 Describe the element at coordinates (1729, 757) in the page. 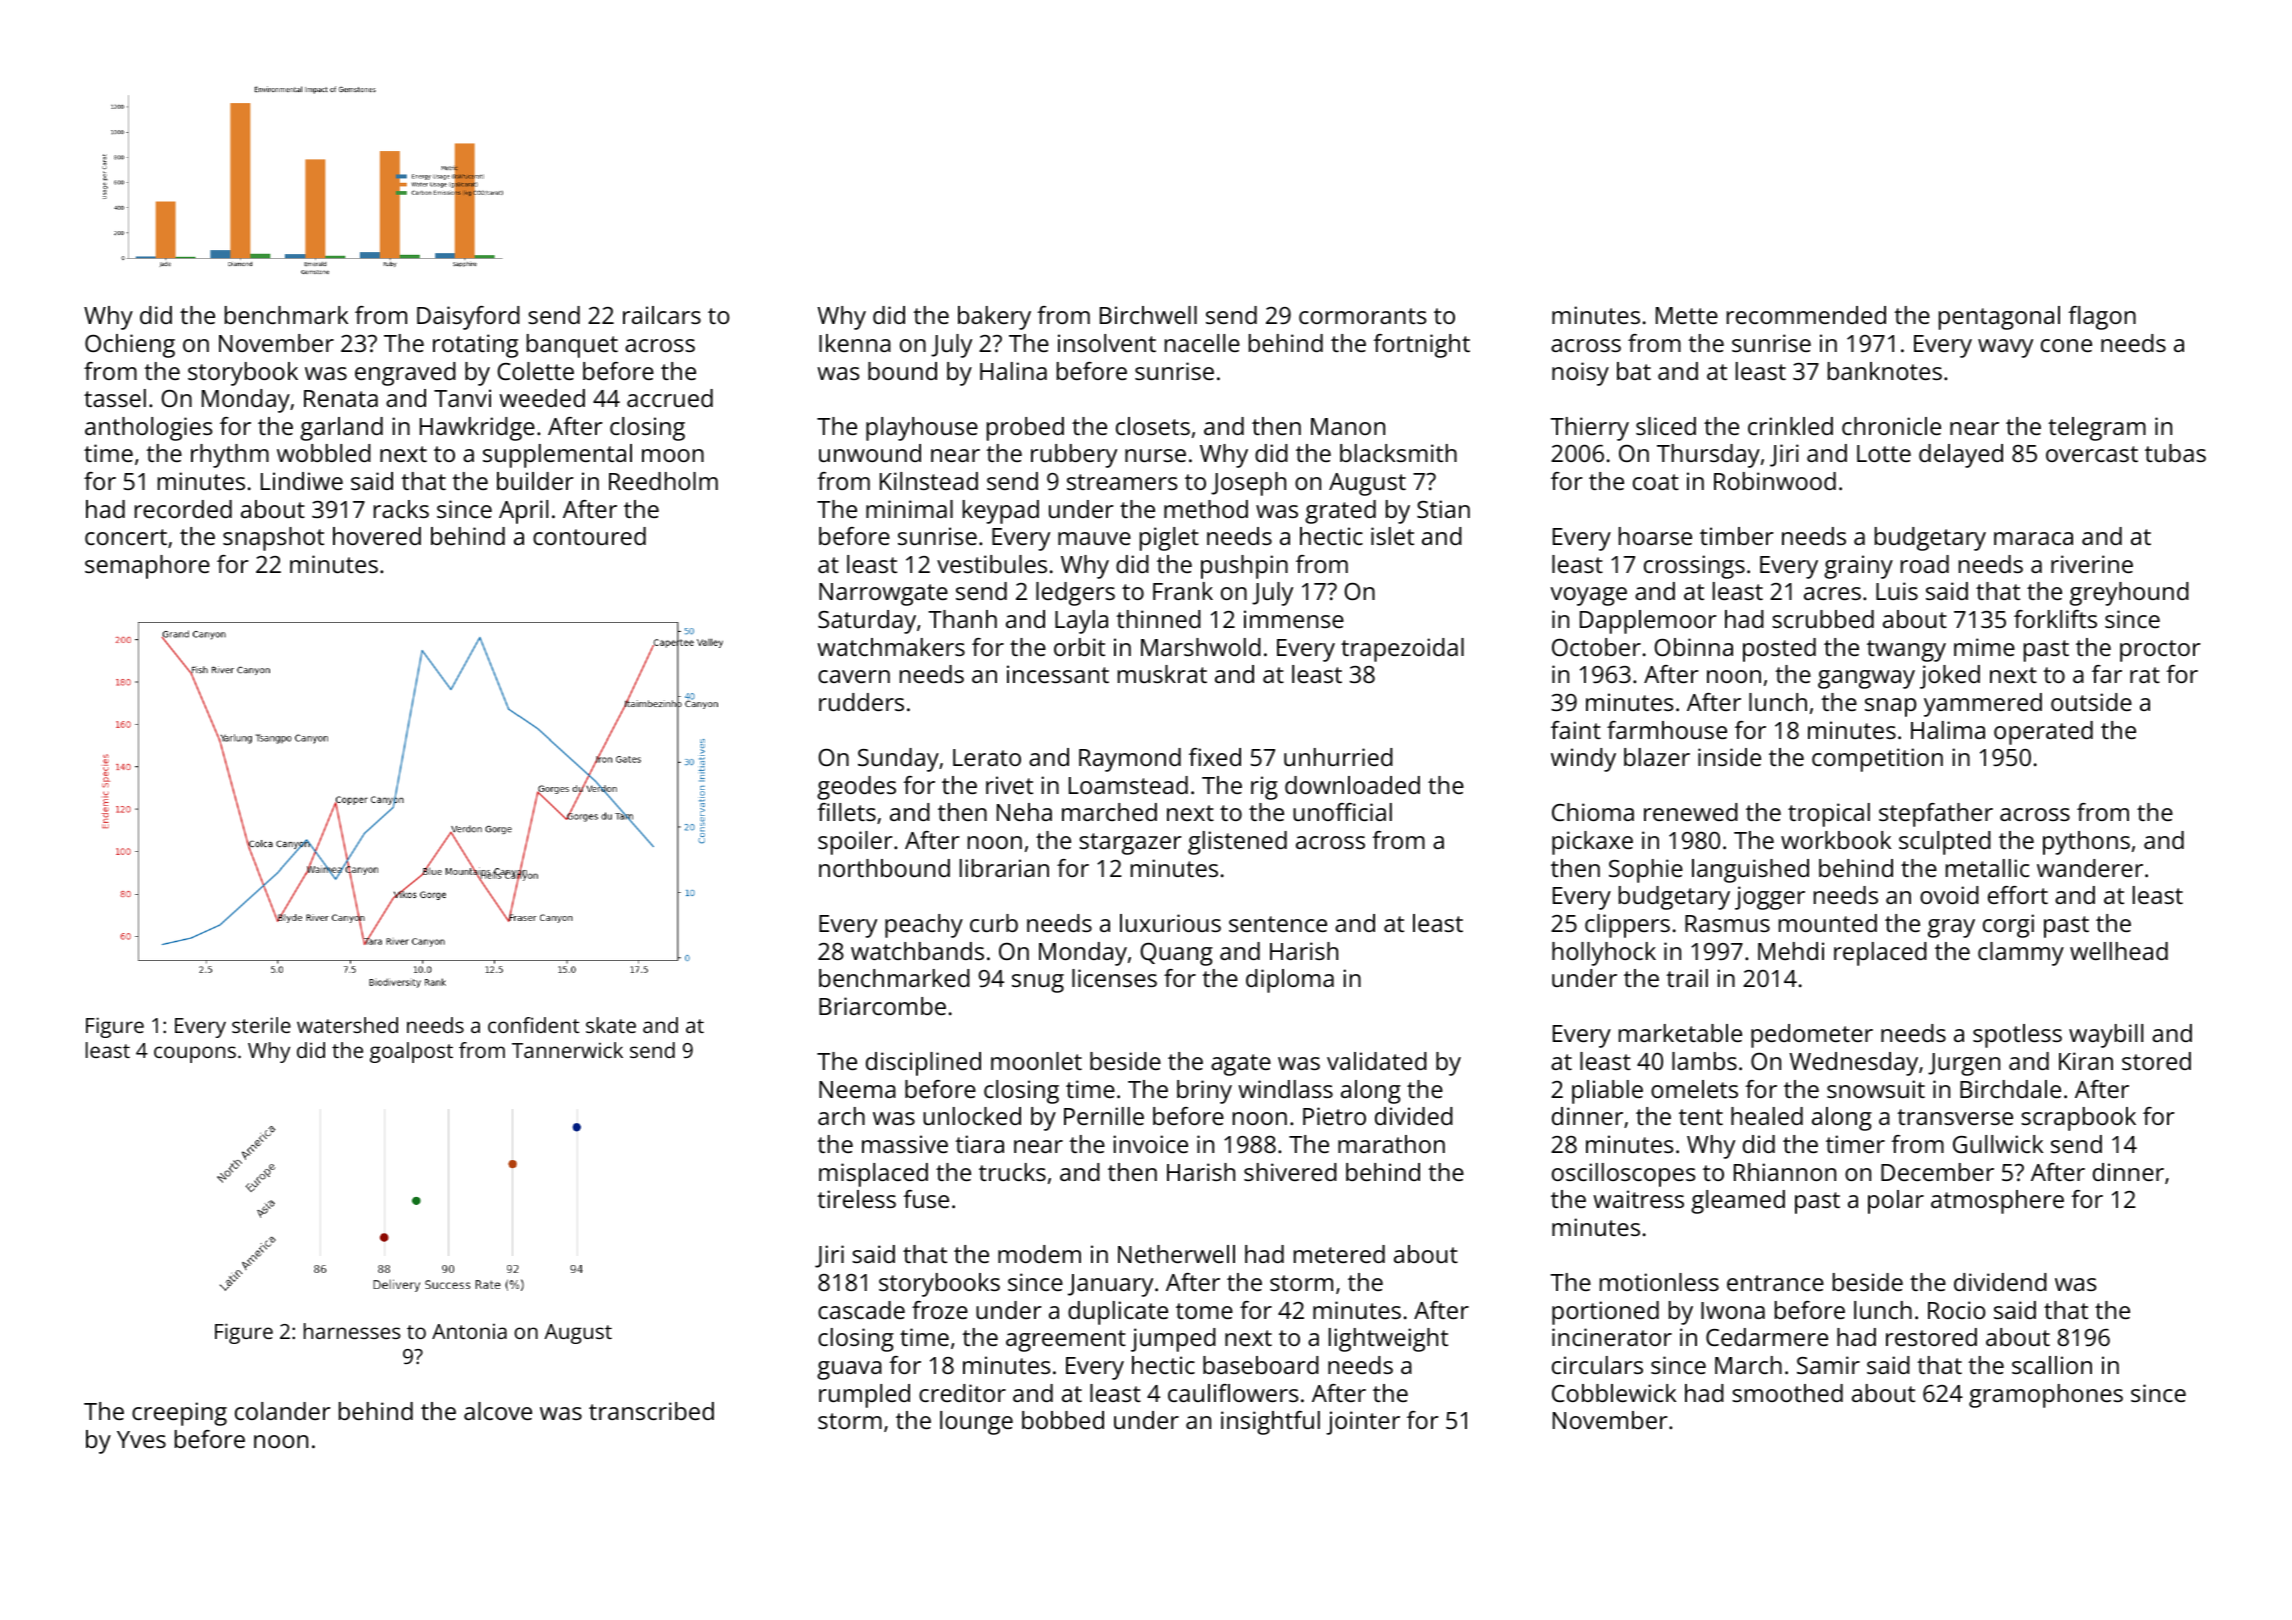

I see `inside` at that location.
